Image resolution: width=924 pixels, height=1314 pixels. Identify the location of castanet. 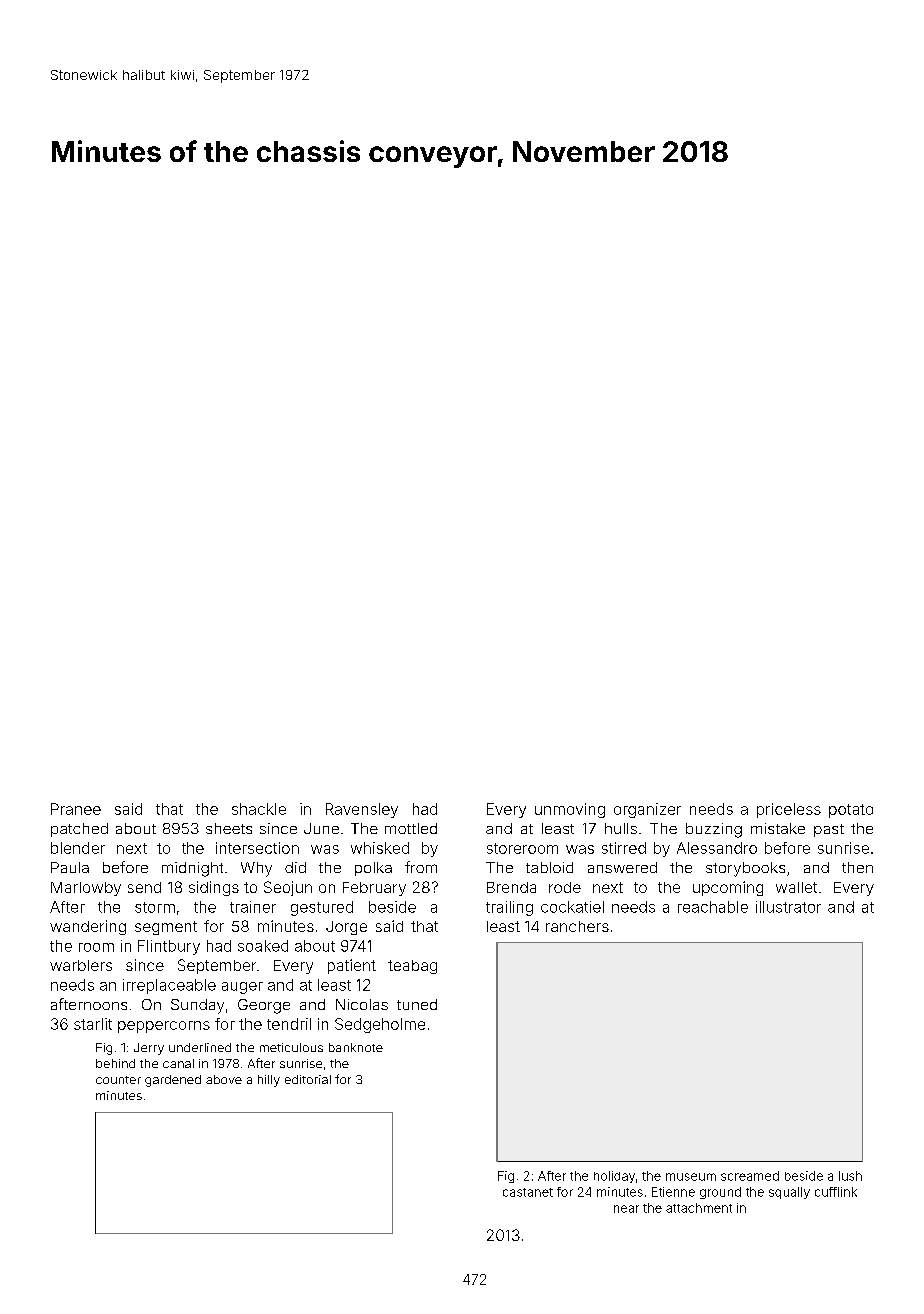
(528, 1192).
